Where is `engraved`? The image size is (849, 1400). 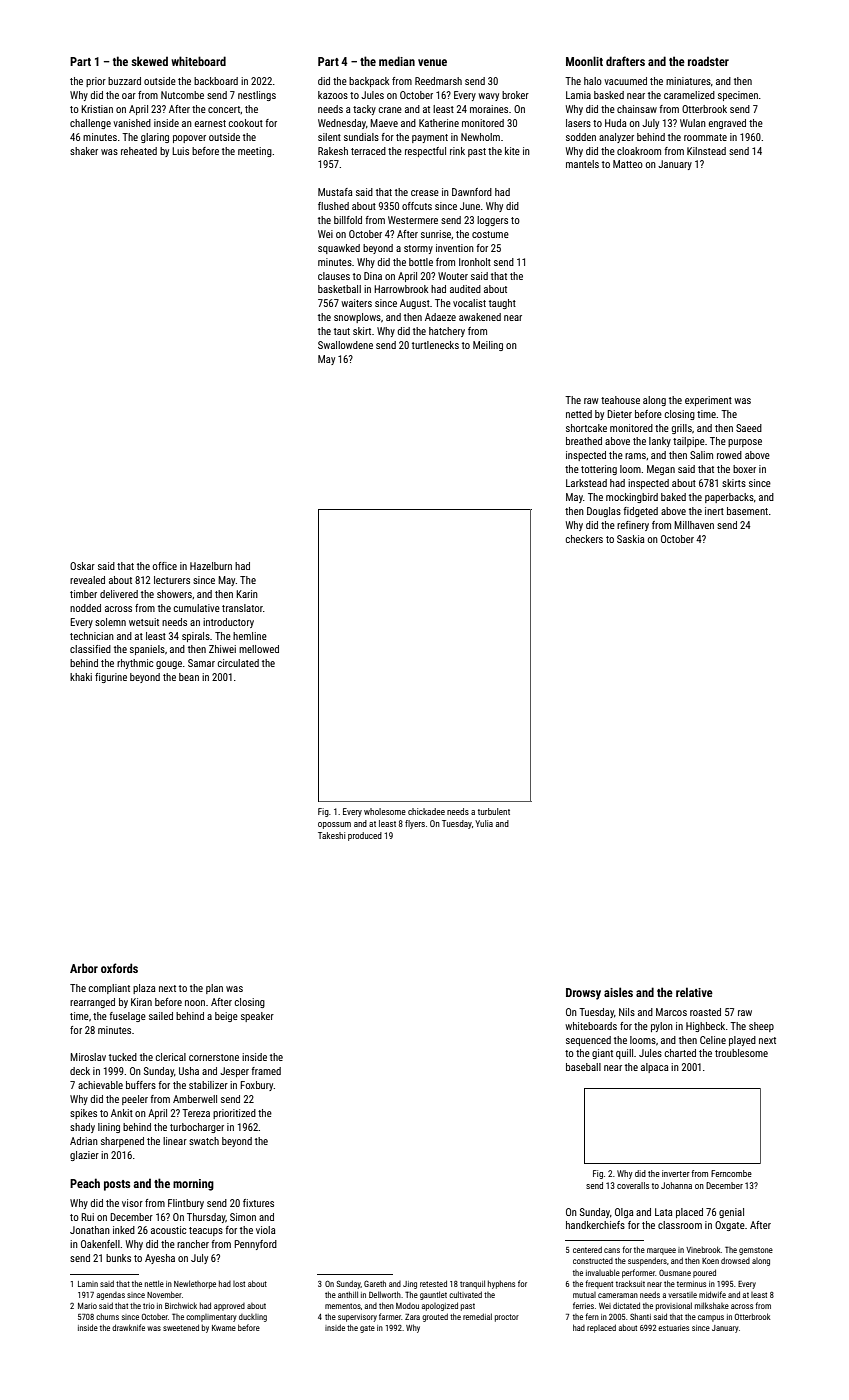
engraved is located at coordinates (727, 124).
